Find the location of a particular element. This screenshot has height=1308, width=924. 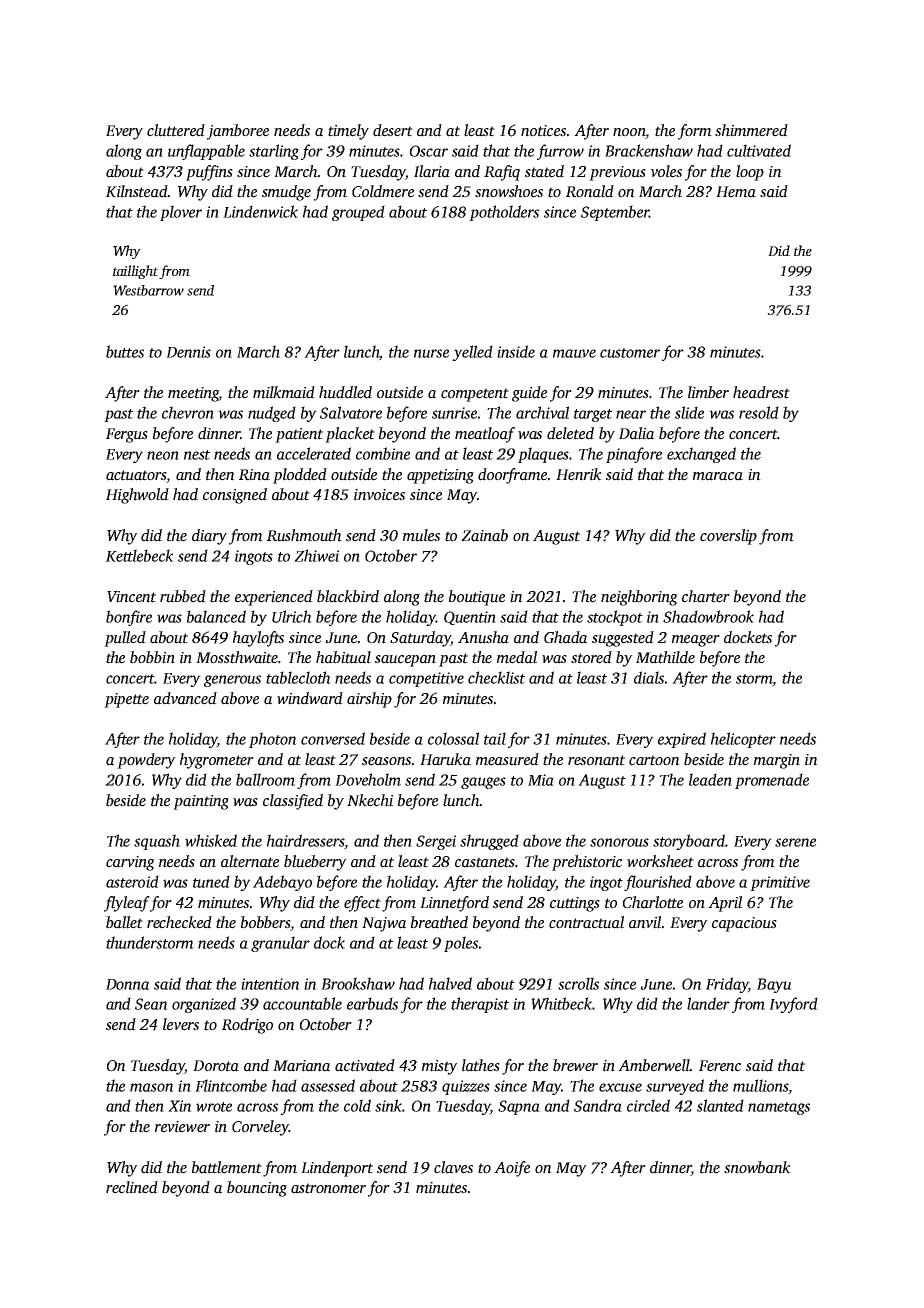

jamboree is located at coordinates (238, 132).
